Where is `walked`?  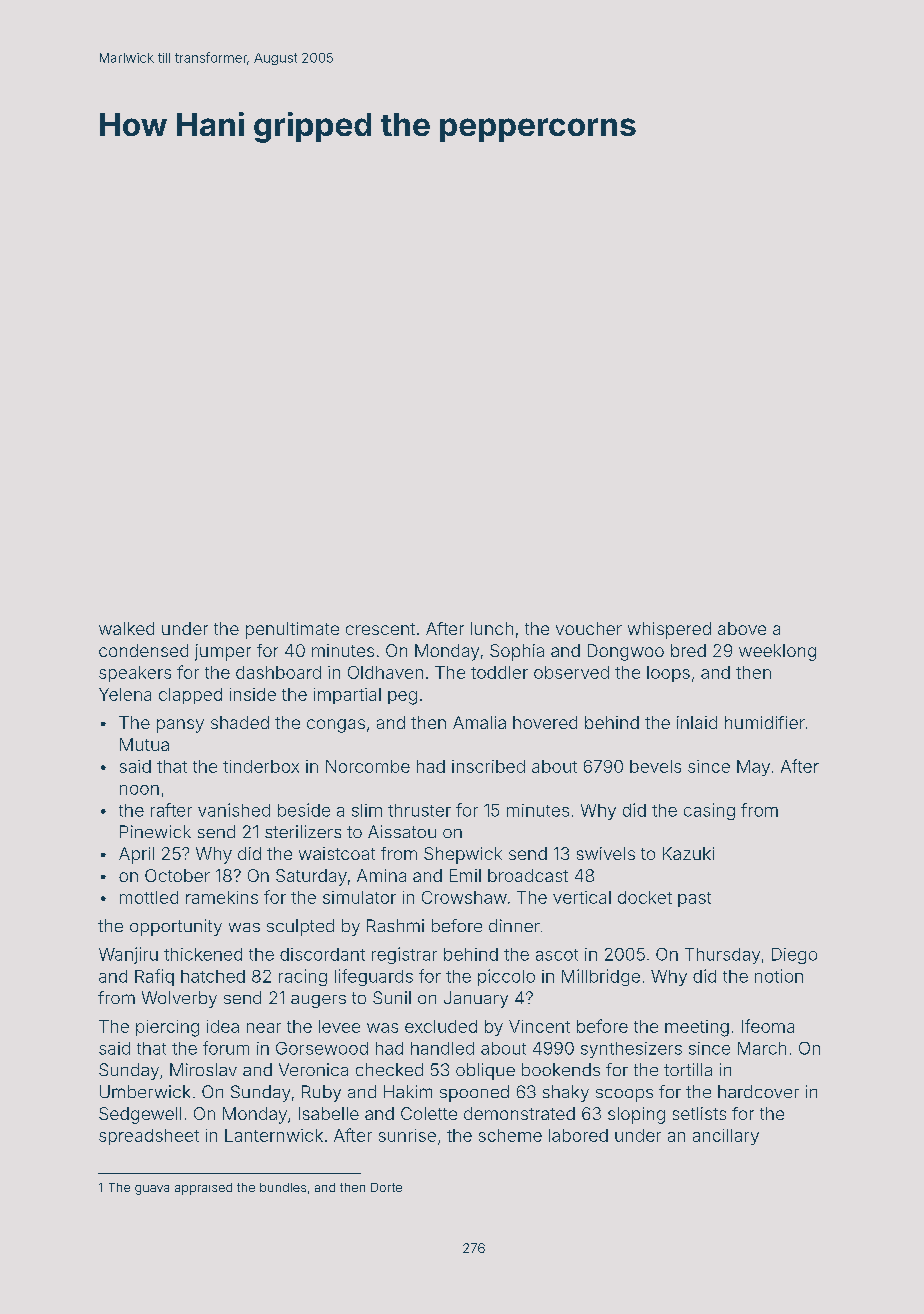
walked is located at coordinates (126, 628).
